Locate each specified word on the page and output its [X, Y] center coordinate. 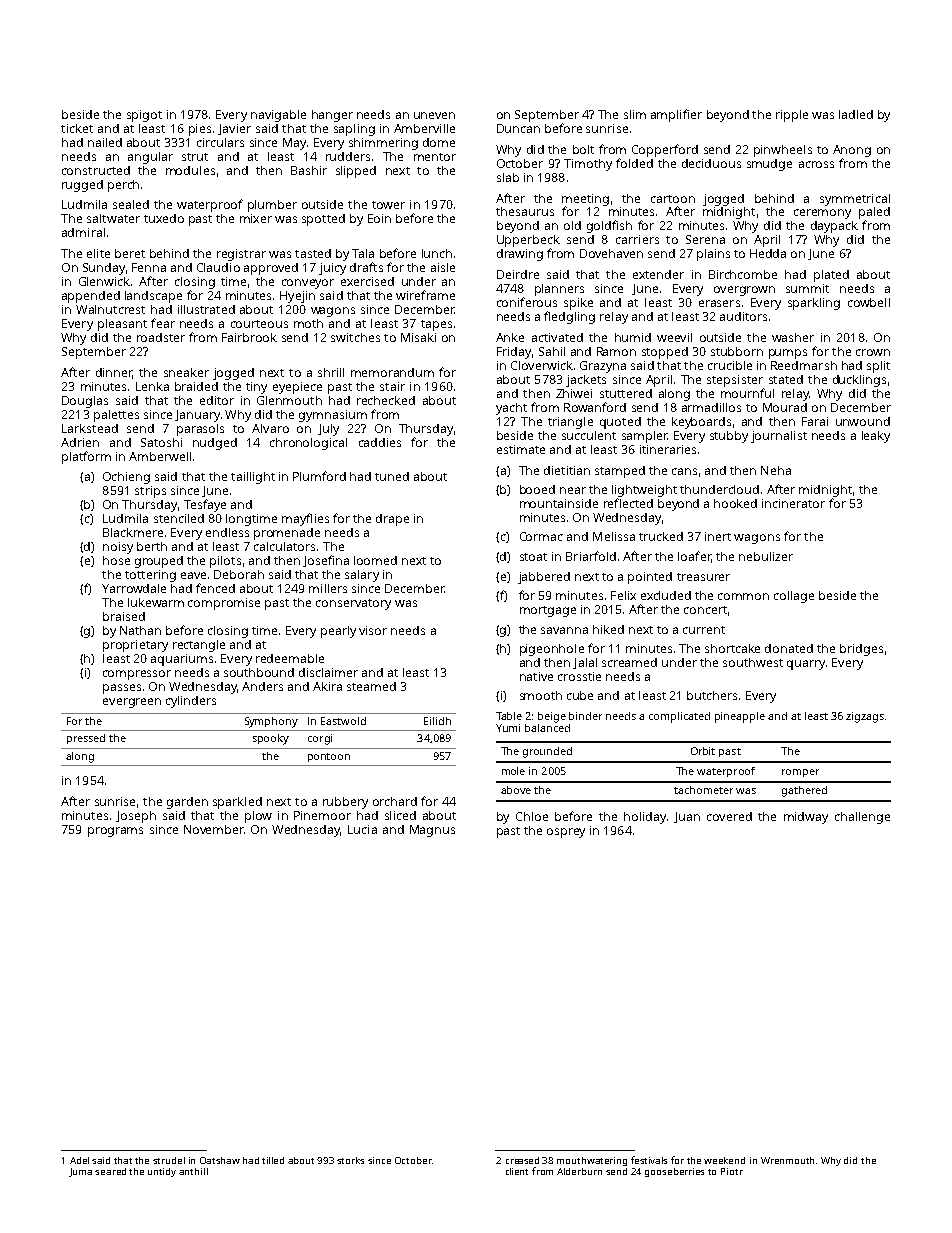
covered [729, 816]
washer [793, 337]
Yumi [508, 728]
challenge [862, 818]
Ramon [616, 351]
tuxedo [164, 218]
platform [86, 457]
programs [115, 832]
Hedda [768, 253]
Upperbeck [528, 241]
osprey [566, 833]
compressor [137, 675]
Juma [80, 1172]
